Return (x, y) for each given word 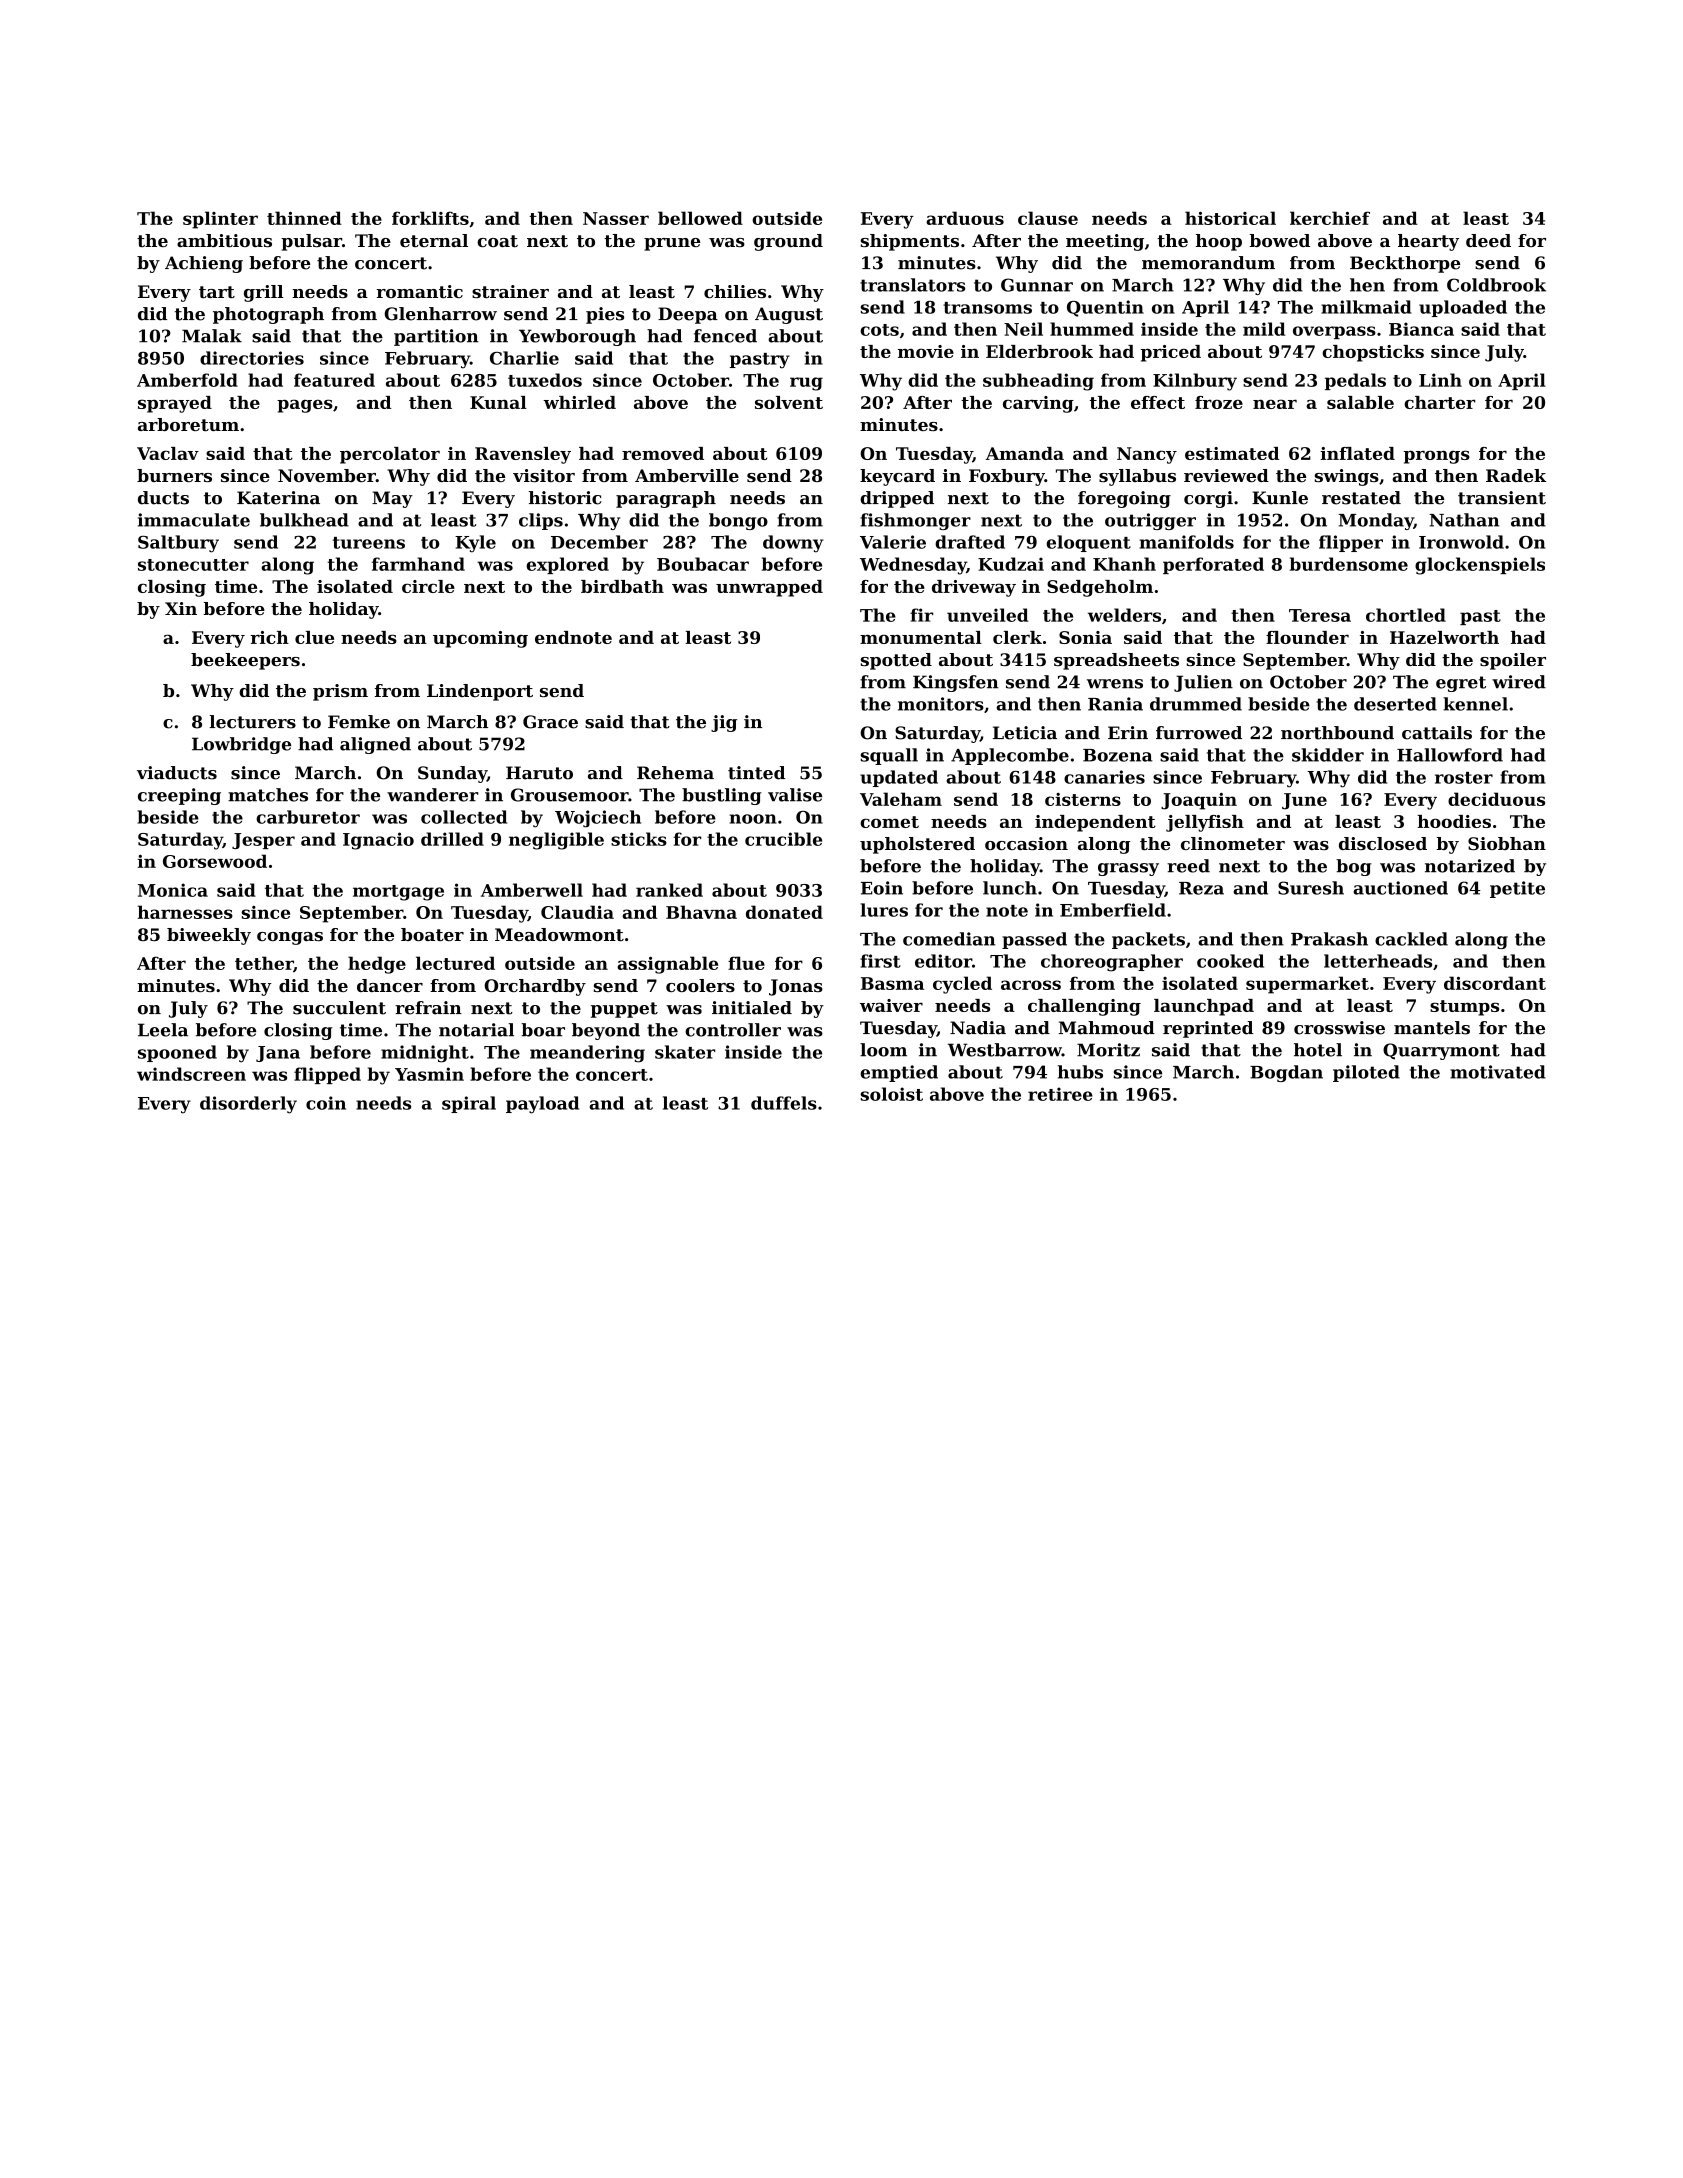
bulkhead (304, 520)
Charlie (524, 358)
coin (326, 1103)
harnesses (185, 912)
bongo (738, 521)
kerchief (1330, 218)
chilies (735, 291)
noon (753, 819)
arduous (965, 218)
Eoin (882, 888)
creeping (179, 796)
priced (1171, 353)
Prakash (1329, 939)
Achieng (204, 264)
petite (1517, 889)
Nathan (1464, 520)
